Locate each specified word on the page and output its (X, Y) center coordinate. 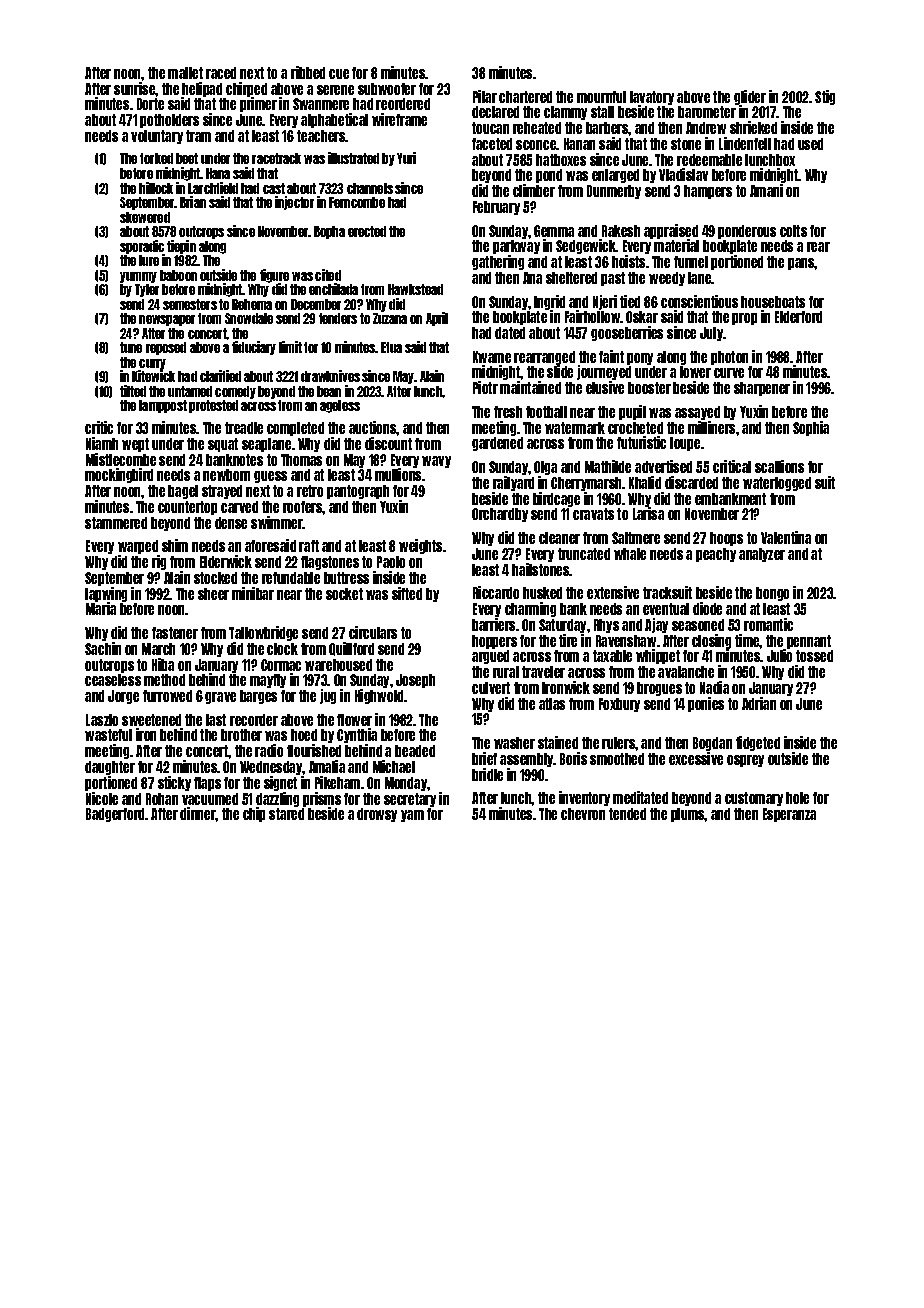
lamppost (163, 406)
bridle (487, 774)
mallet (185, 73)
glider (750, 97)
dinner (198, 813)
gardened (497, 444)
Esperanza (789, 815)
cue (339, 74)
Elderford (798, 317)
